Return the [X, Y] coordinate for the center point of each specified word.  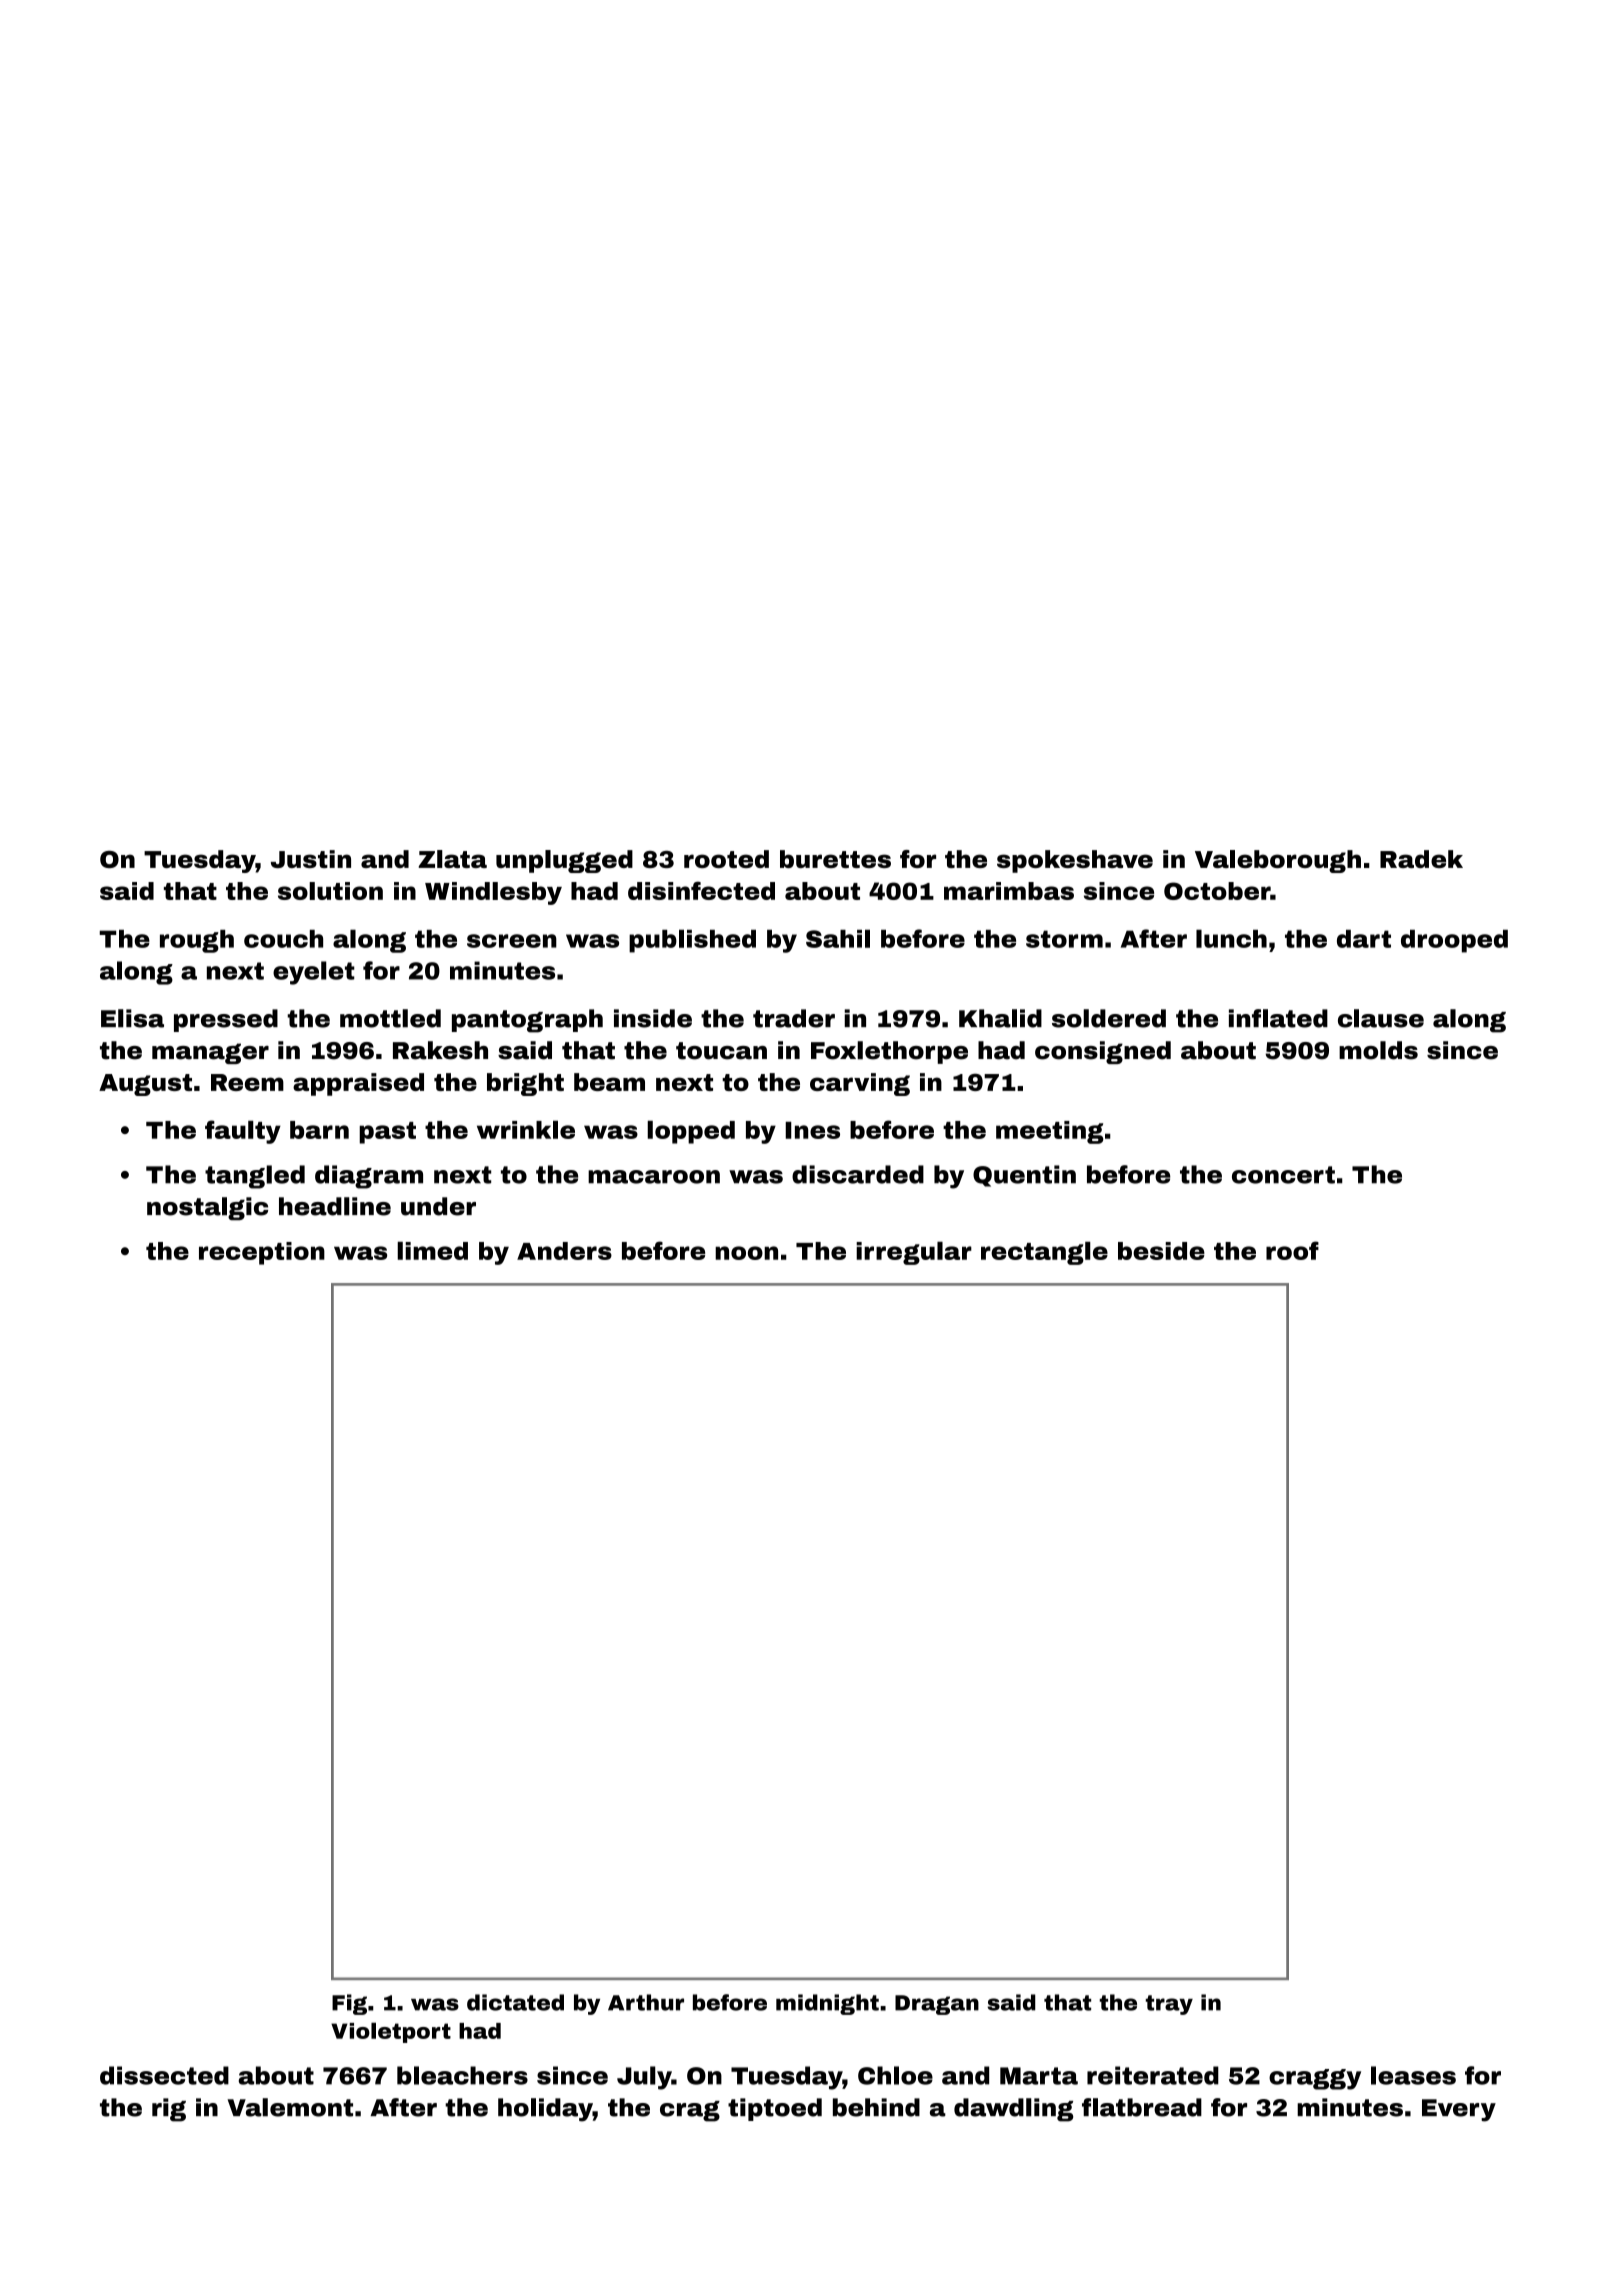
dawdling [1013, 2110]
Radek [1421, 859]
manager [210, 1053]
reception [262, 1253]
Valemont [290, 2107]
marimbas [1009, 891]
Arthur [646, 2002]
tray [1169, 2005]
